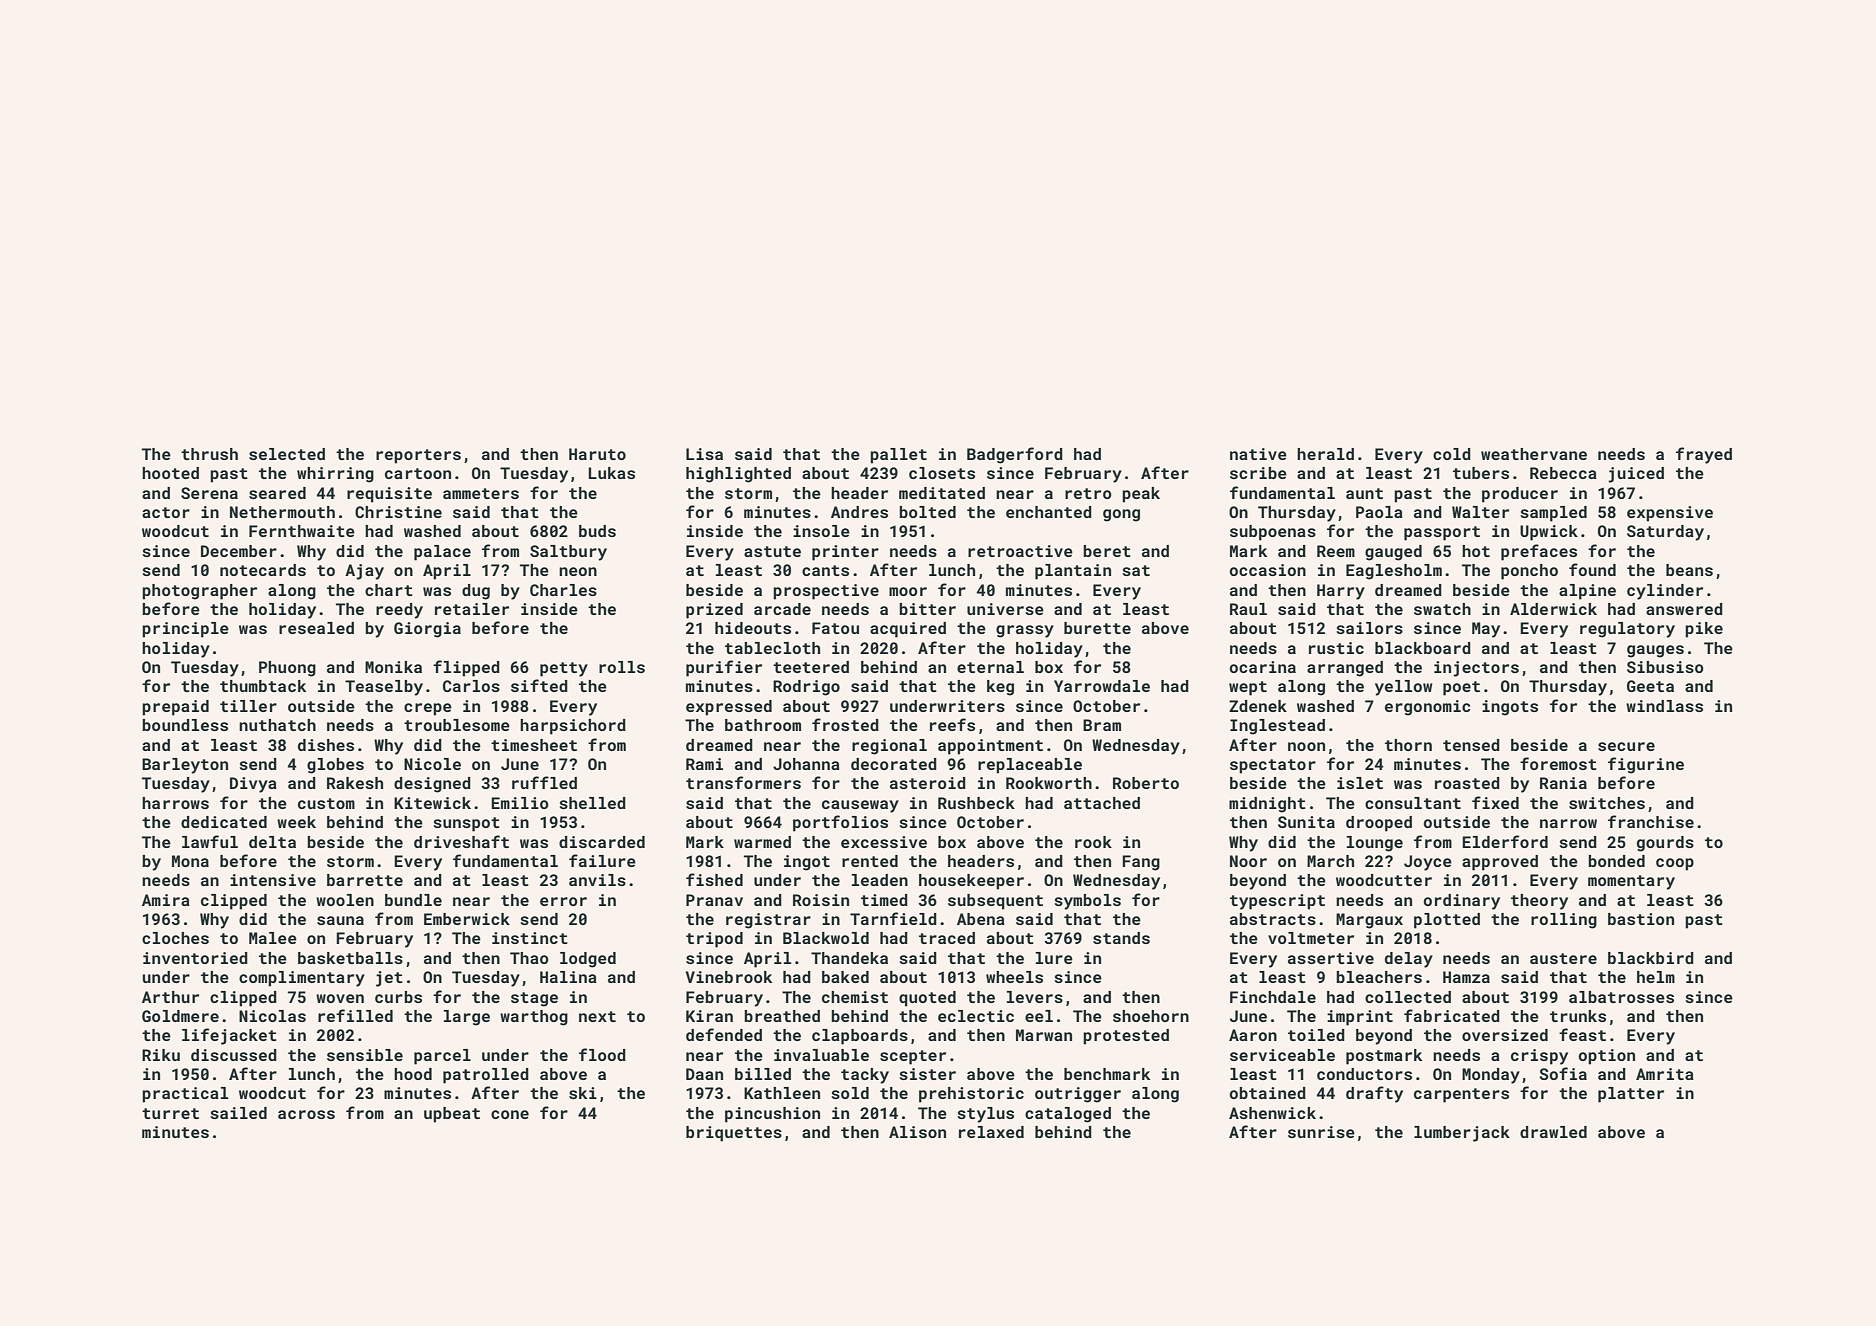  I want to click on Sibusiso, so click(1665, 667).
